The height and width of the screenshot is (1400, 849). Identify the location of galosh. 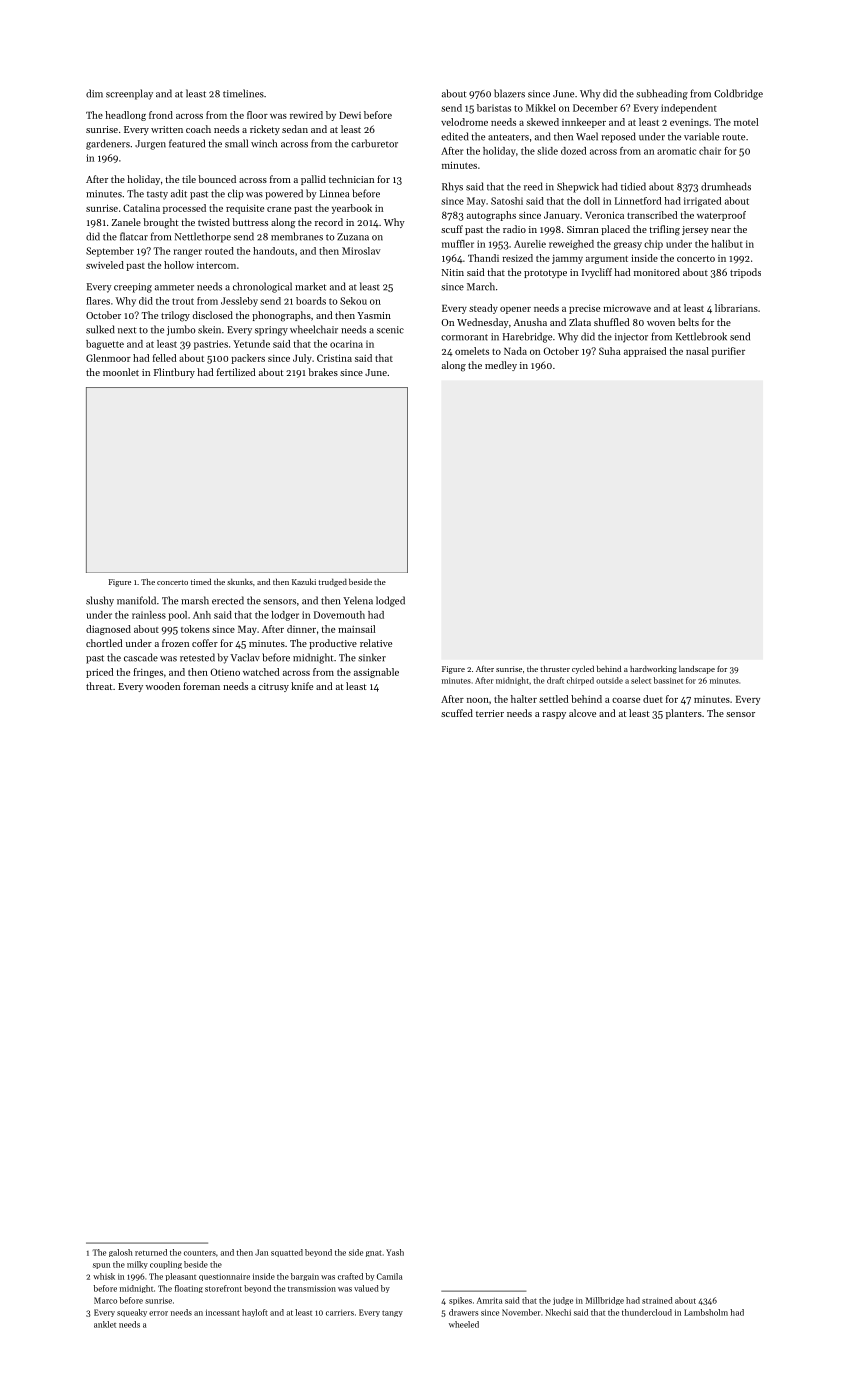
(121, 1253).
